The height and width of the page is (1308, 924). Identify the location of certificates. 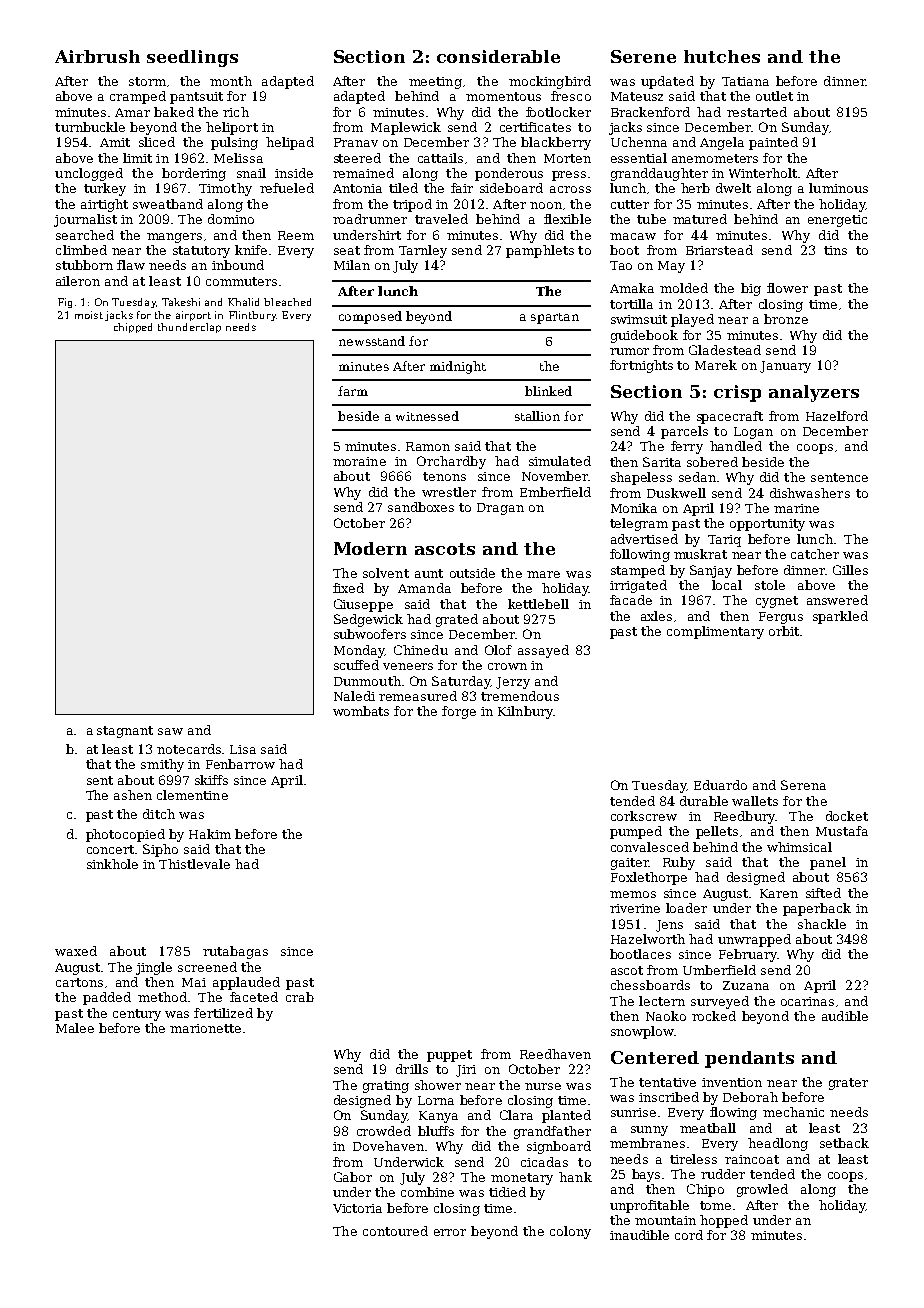
(535, 127).
